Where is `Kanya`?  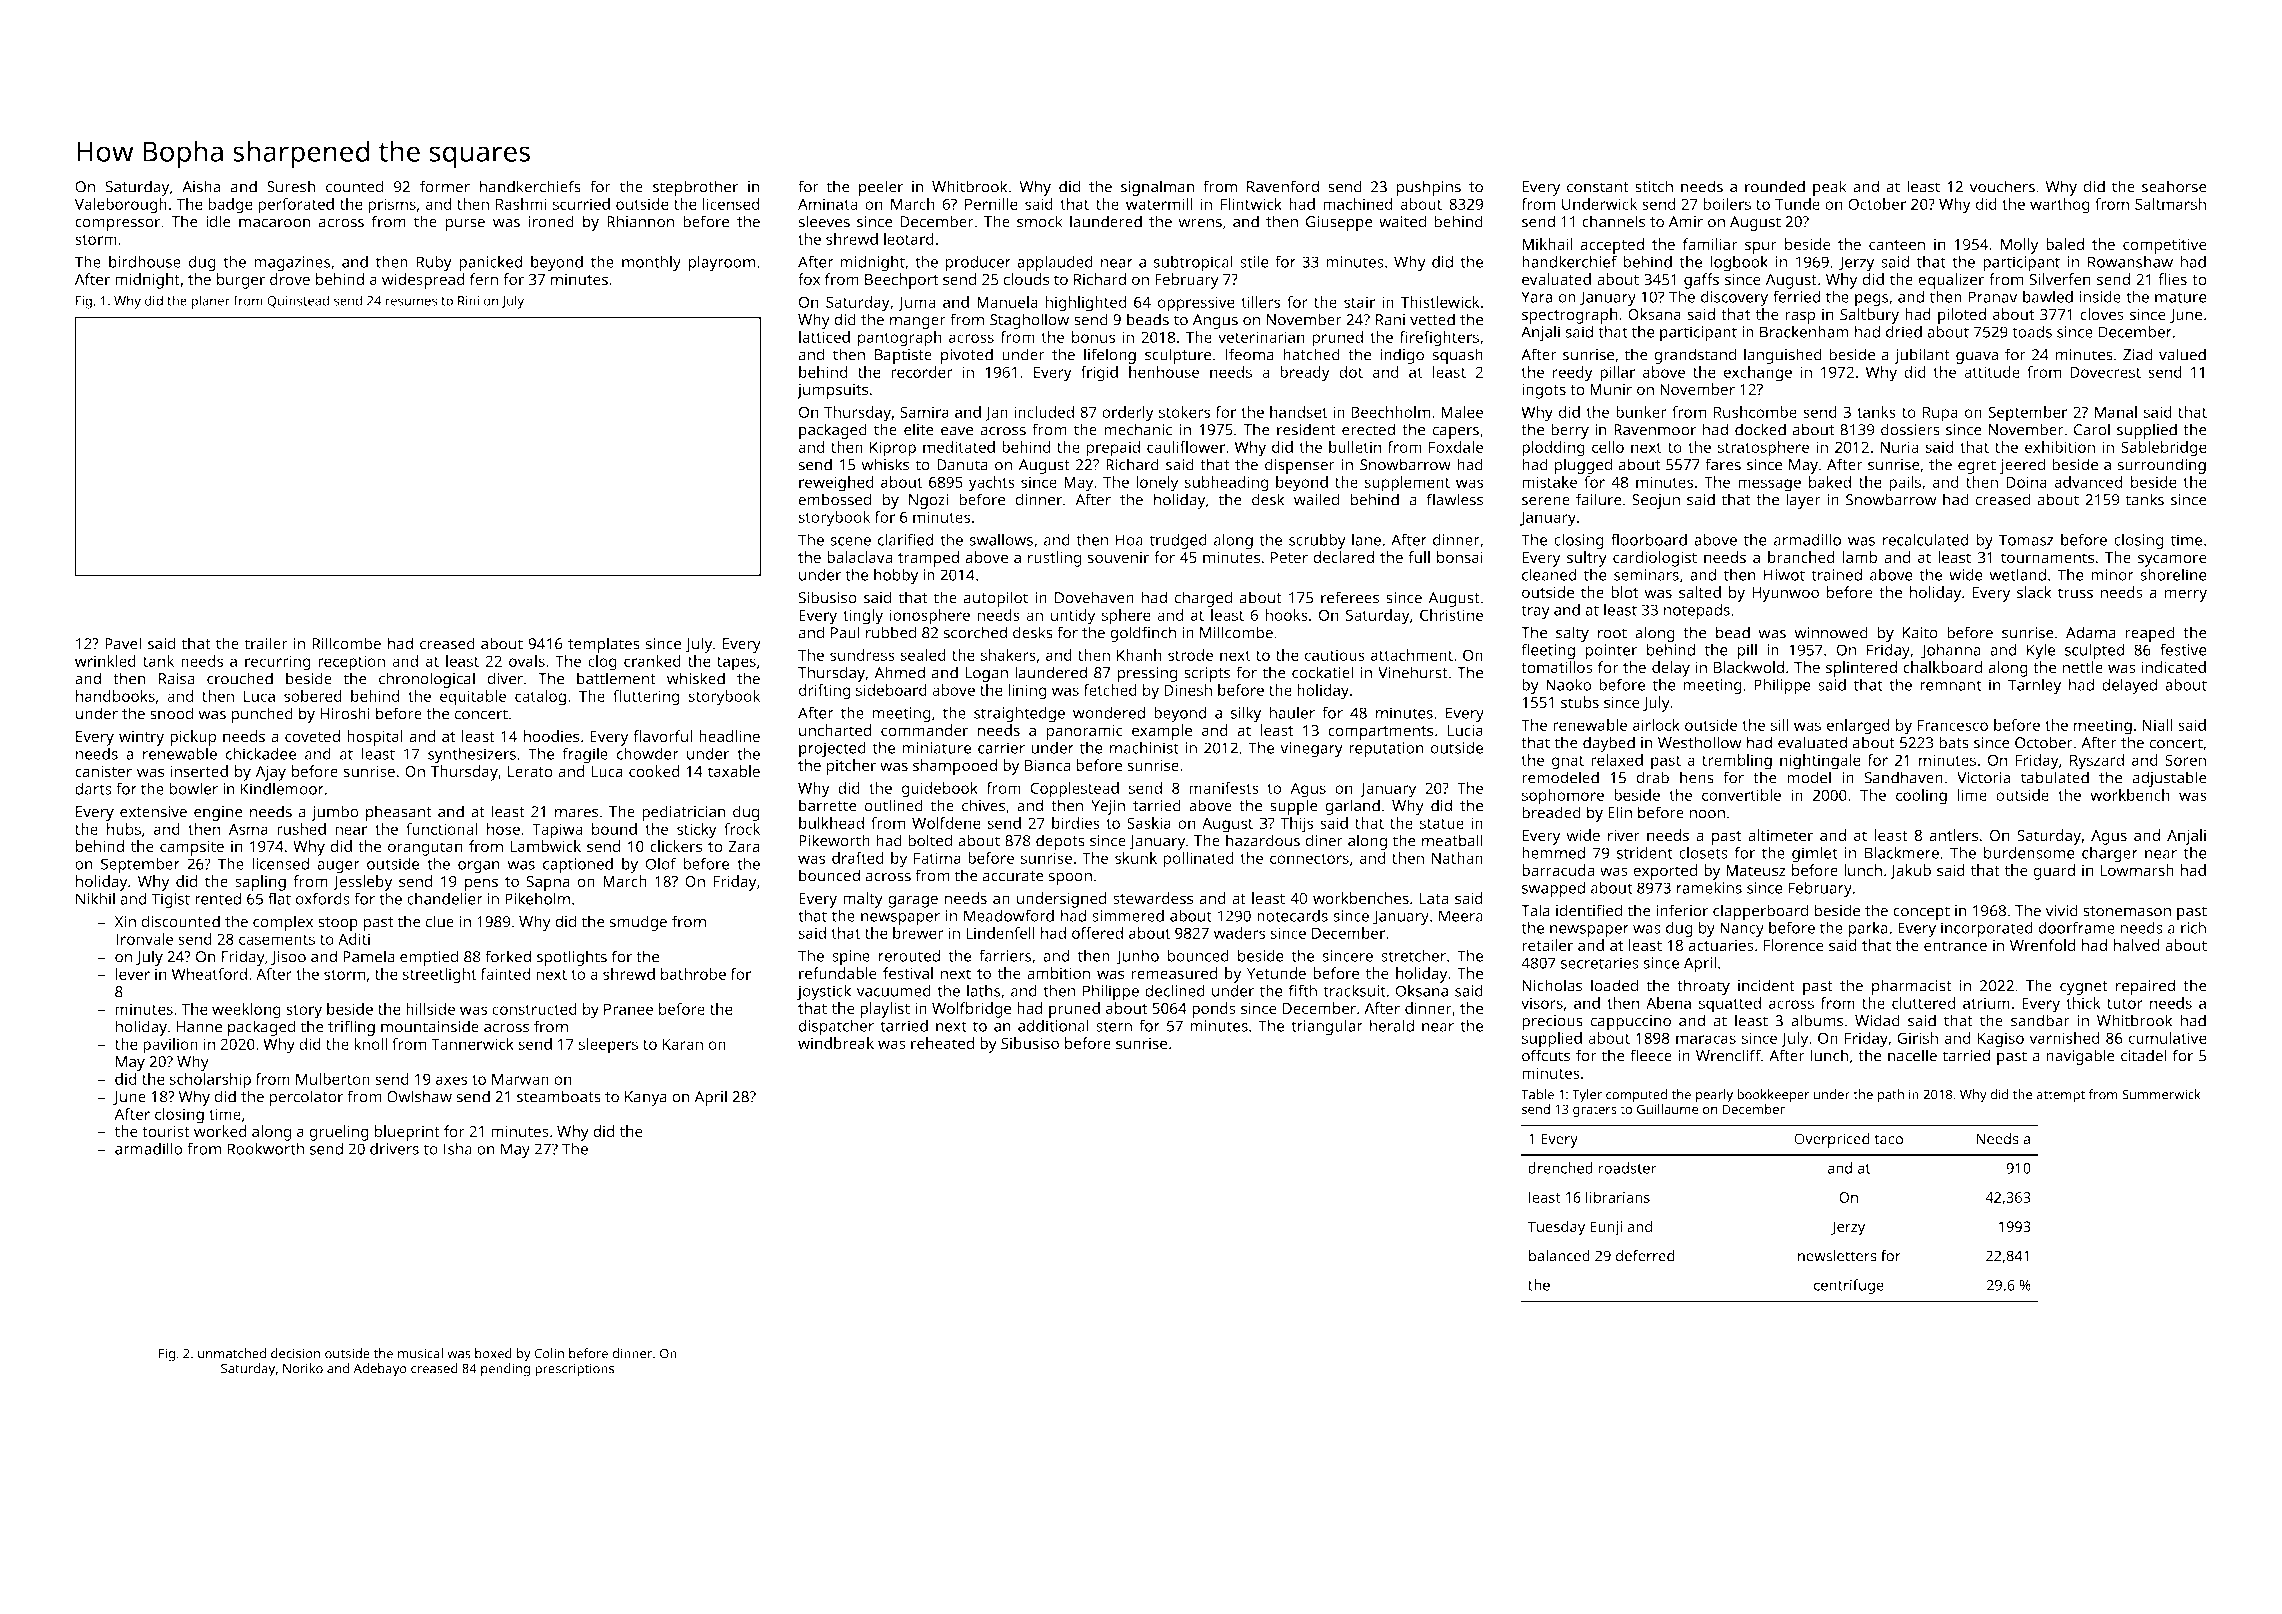 Kanya is located at coordinates (646, 1098).
